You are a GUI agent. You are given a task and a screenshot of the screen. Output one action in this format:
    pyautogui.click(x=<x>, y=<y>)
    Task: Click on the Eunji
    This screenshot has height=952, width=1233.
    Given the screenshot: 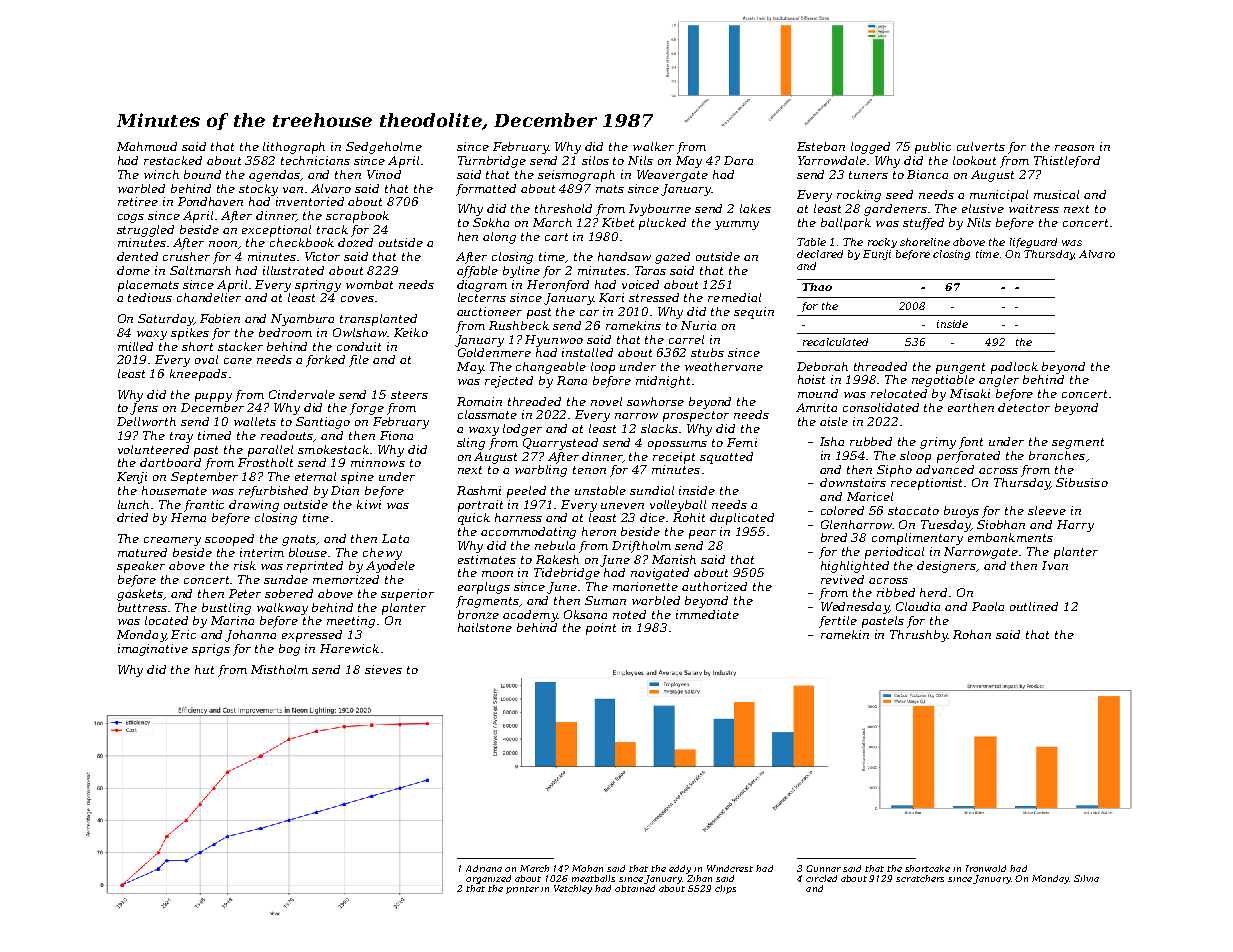 What is the action you would take?
    pyautogui.click(x=877, y=255)
